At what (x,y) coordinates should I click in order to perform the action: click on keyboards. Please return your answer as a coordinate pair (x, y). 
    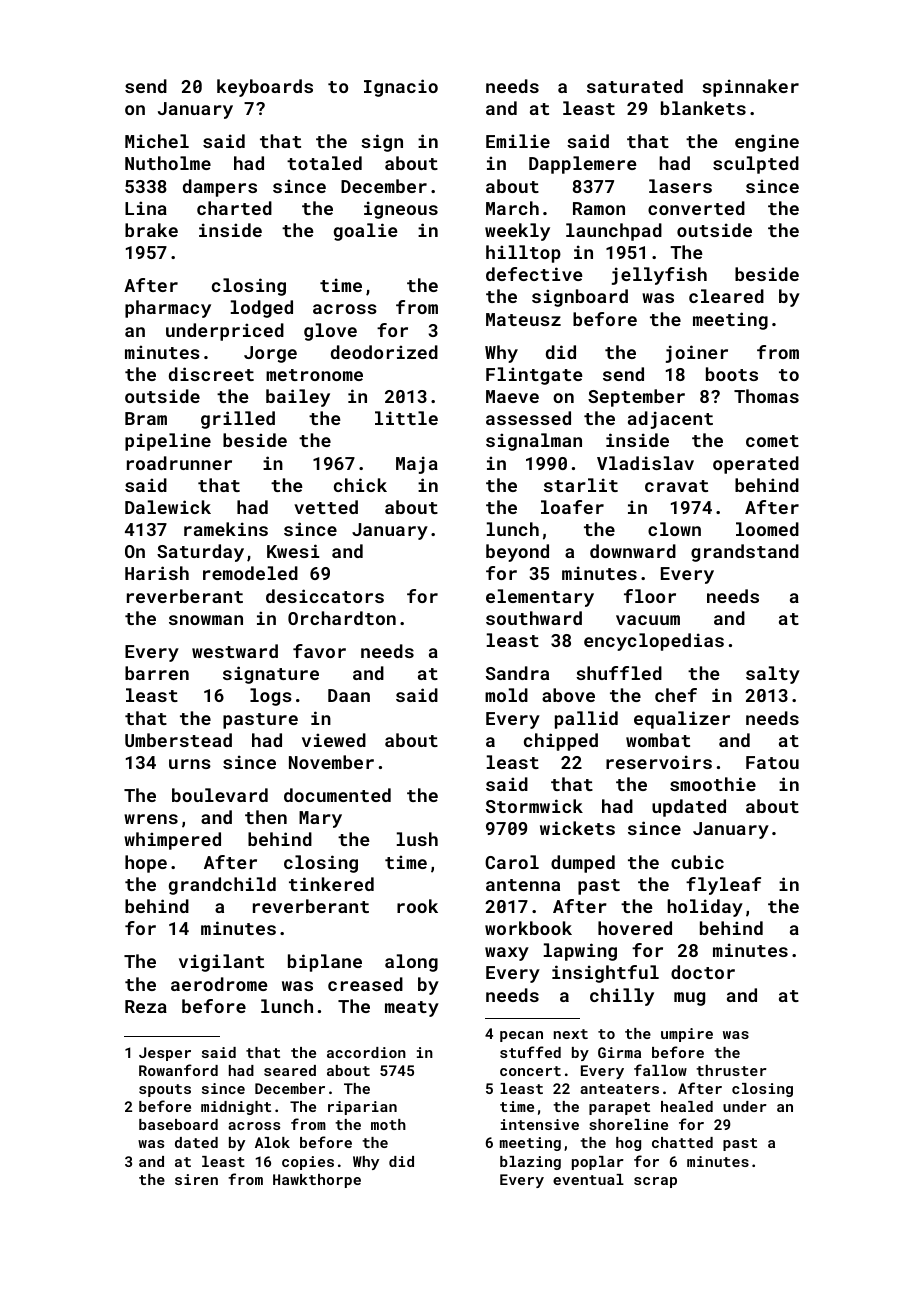
    Looking at the image, I should click on (265, 88).
